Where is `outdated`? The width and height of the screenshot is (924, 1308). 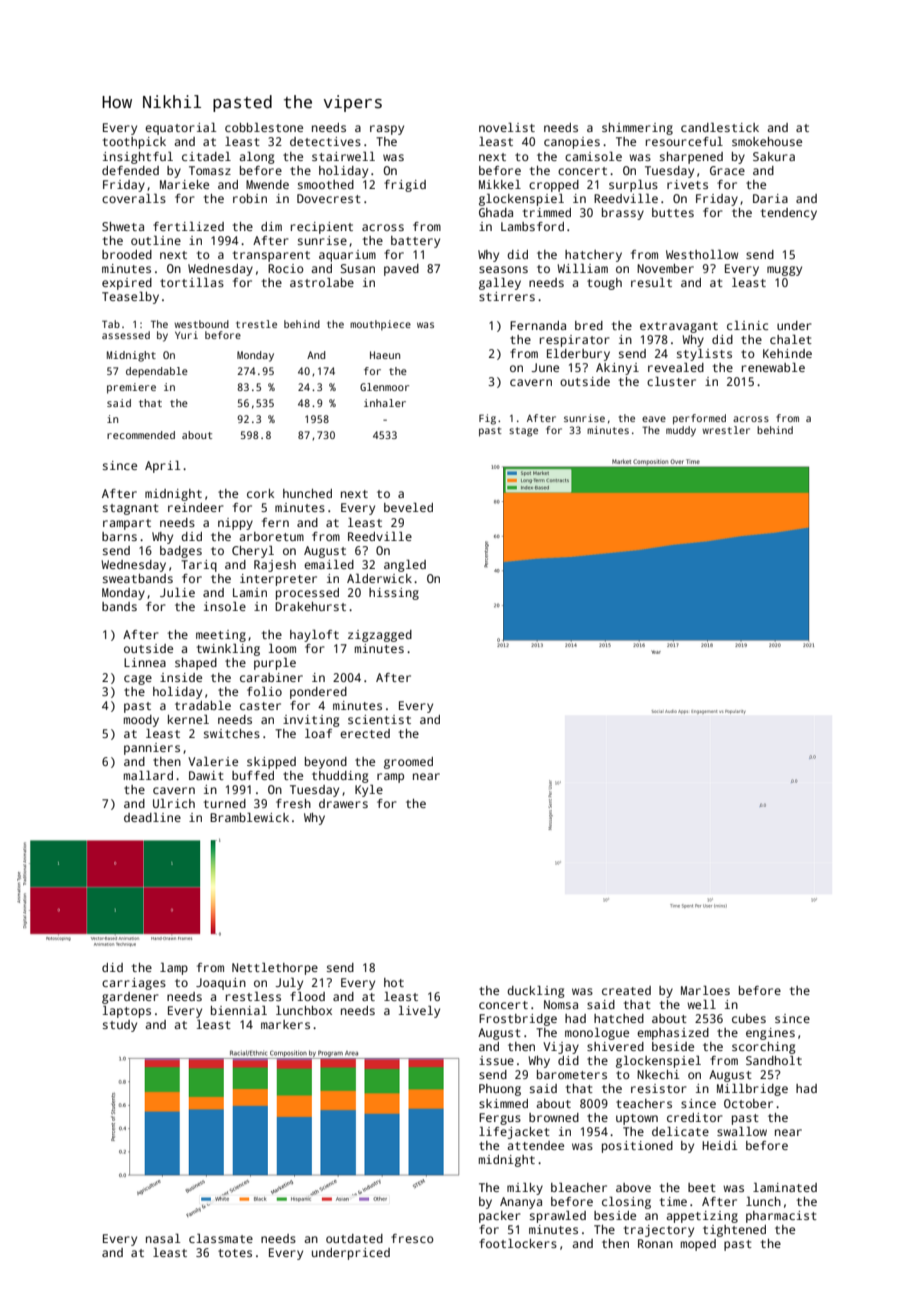
outdated is located at coordinates (354, 1238).
